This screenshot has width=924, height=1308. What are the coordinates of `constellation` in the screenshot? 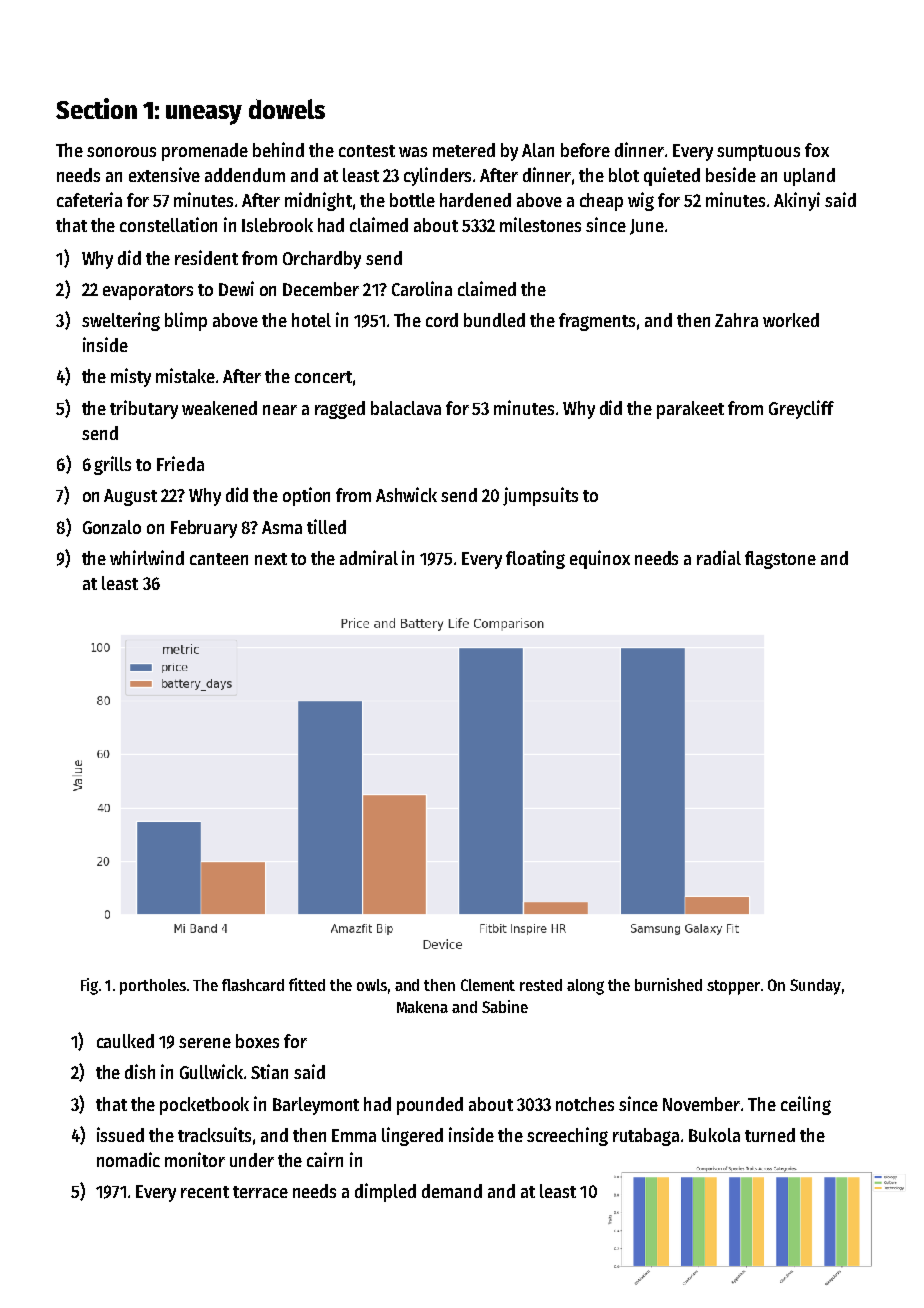 It's located at (168, 224).
